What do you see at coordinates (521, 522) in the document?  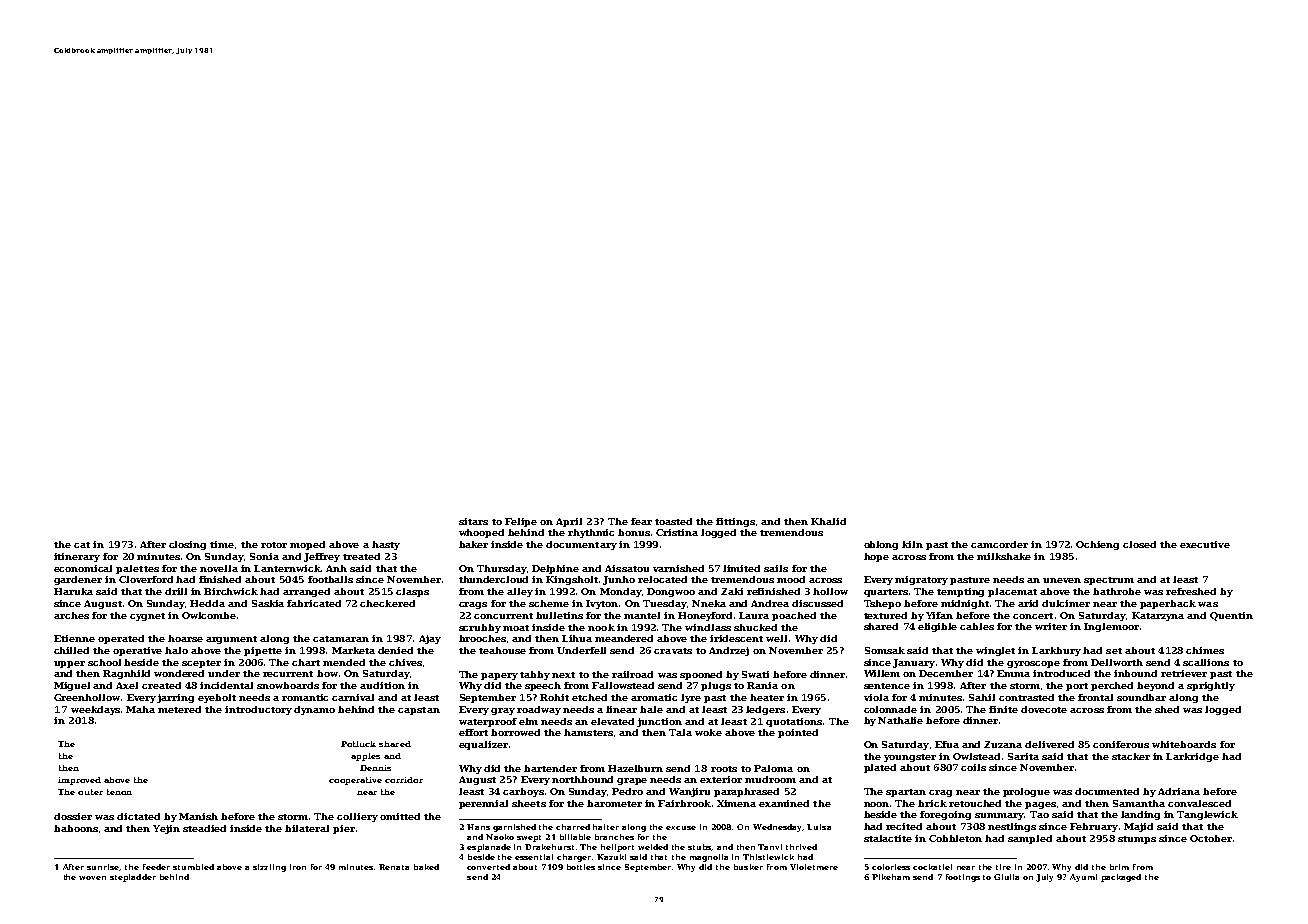 I see `Felipe` at bounding box center [521, 522].
